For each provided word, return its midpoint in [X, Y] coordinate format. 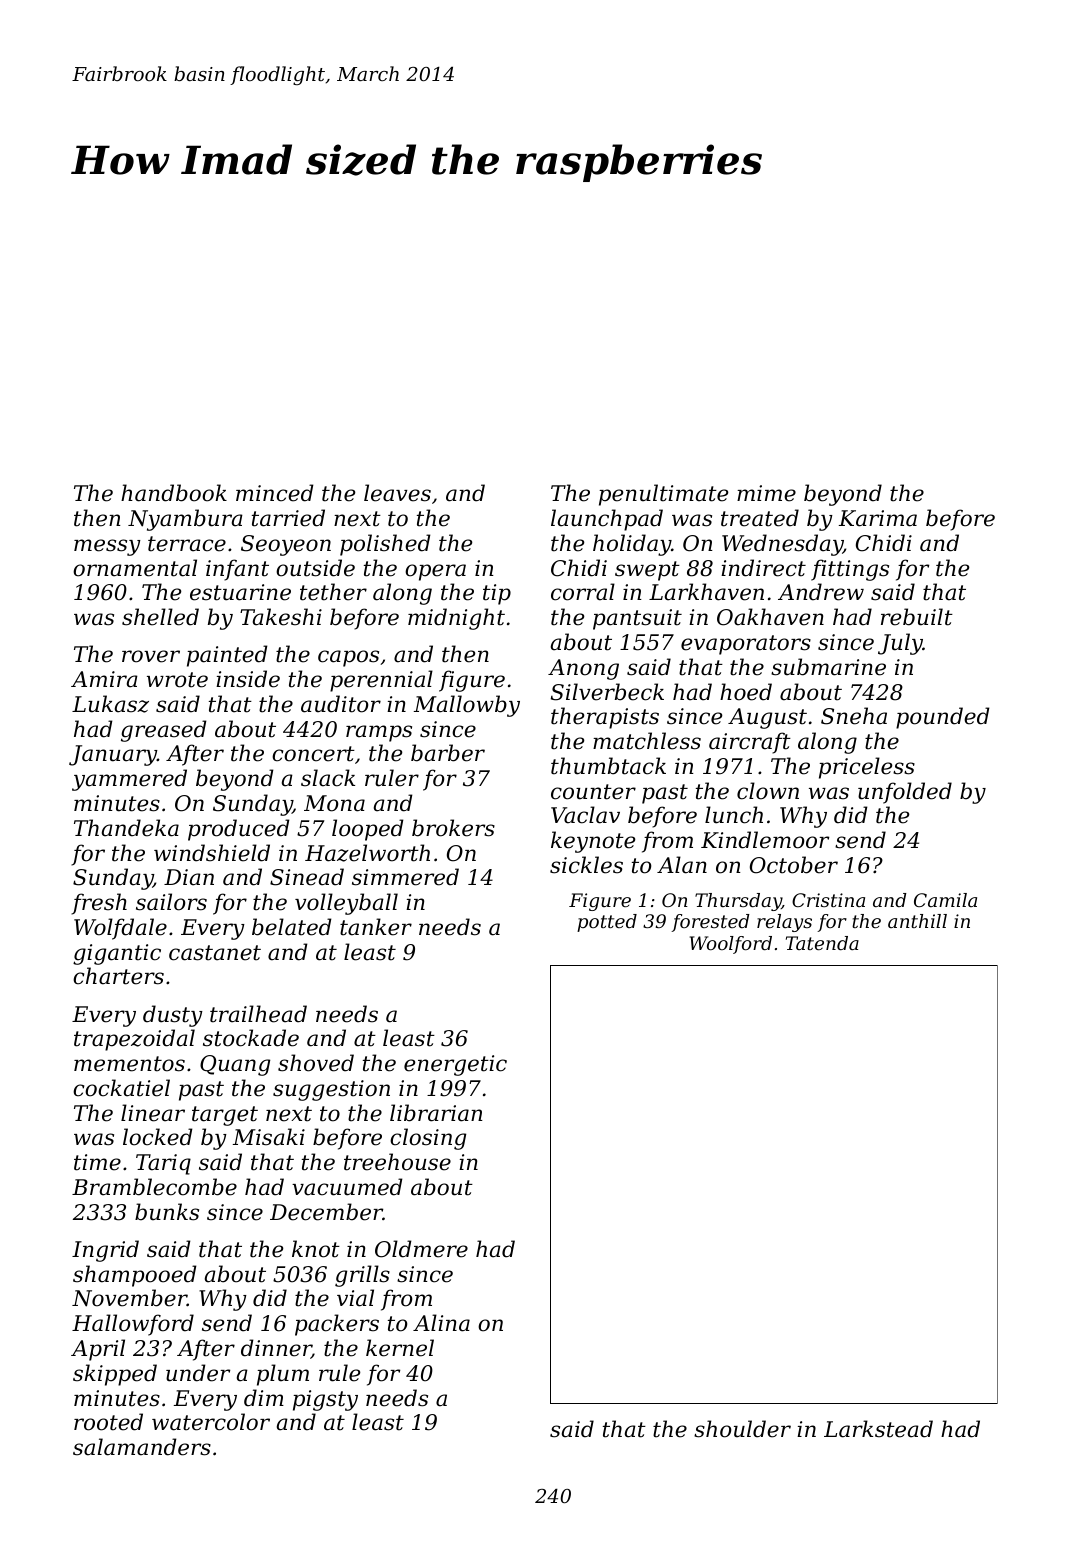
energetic [455, 1065]
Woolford [731, 945]
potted [607, 923]
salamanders [142, 1447]
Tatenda [822, 943]
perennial [381, 681]
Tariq [163, 1164]
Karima [878, 518]
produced [239, 830]
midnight [456, 619]
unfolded [905, 793]
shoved [316, 1063]
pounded [943, 718]
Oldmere [421, 1249]
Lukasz [110, 704]
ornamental [135, 568]
